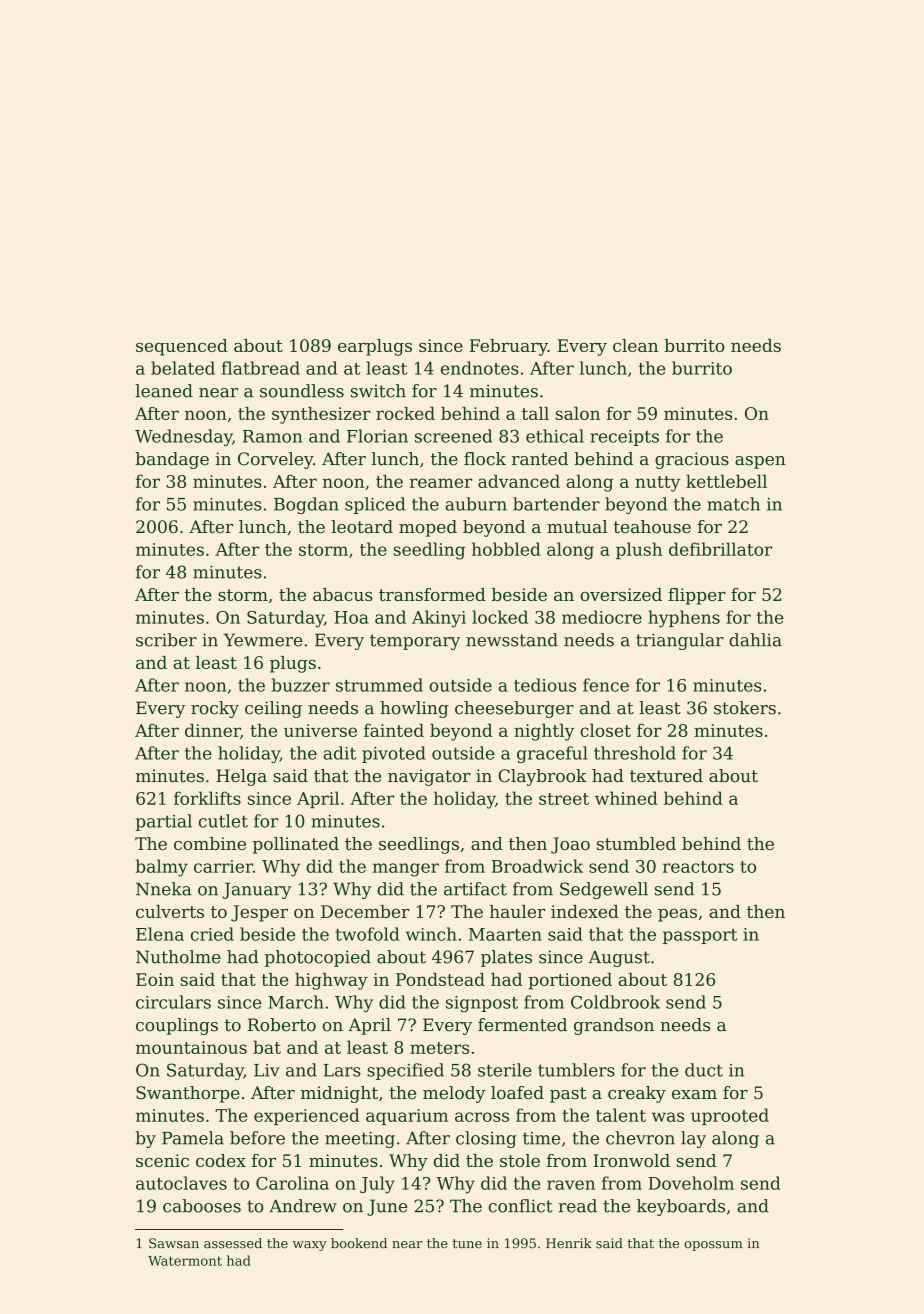 This page has width=924, height=1314. What do you see at coordinates (745, 708) in the page?
I see `stokers` at bounding box center [745, 708].
